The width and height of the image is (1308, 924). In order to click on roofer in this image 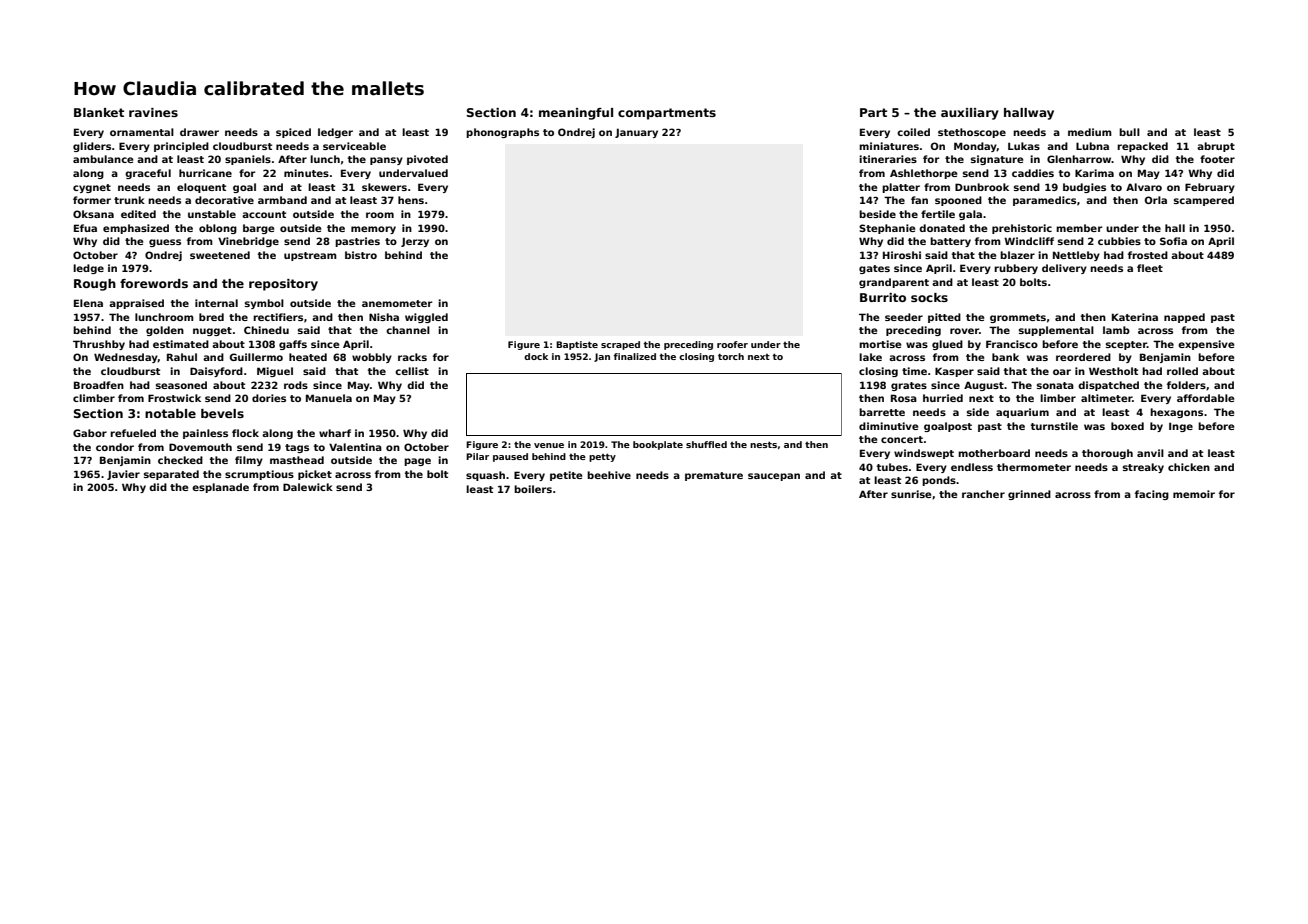, I will do `click(732, 344)`.
